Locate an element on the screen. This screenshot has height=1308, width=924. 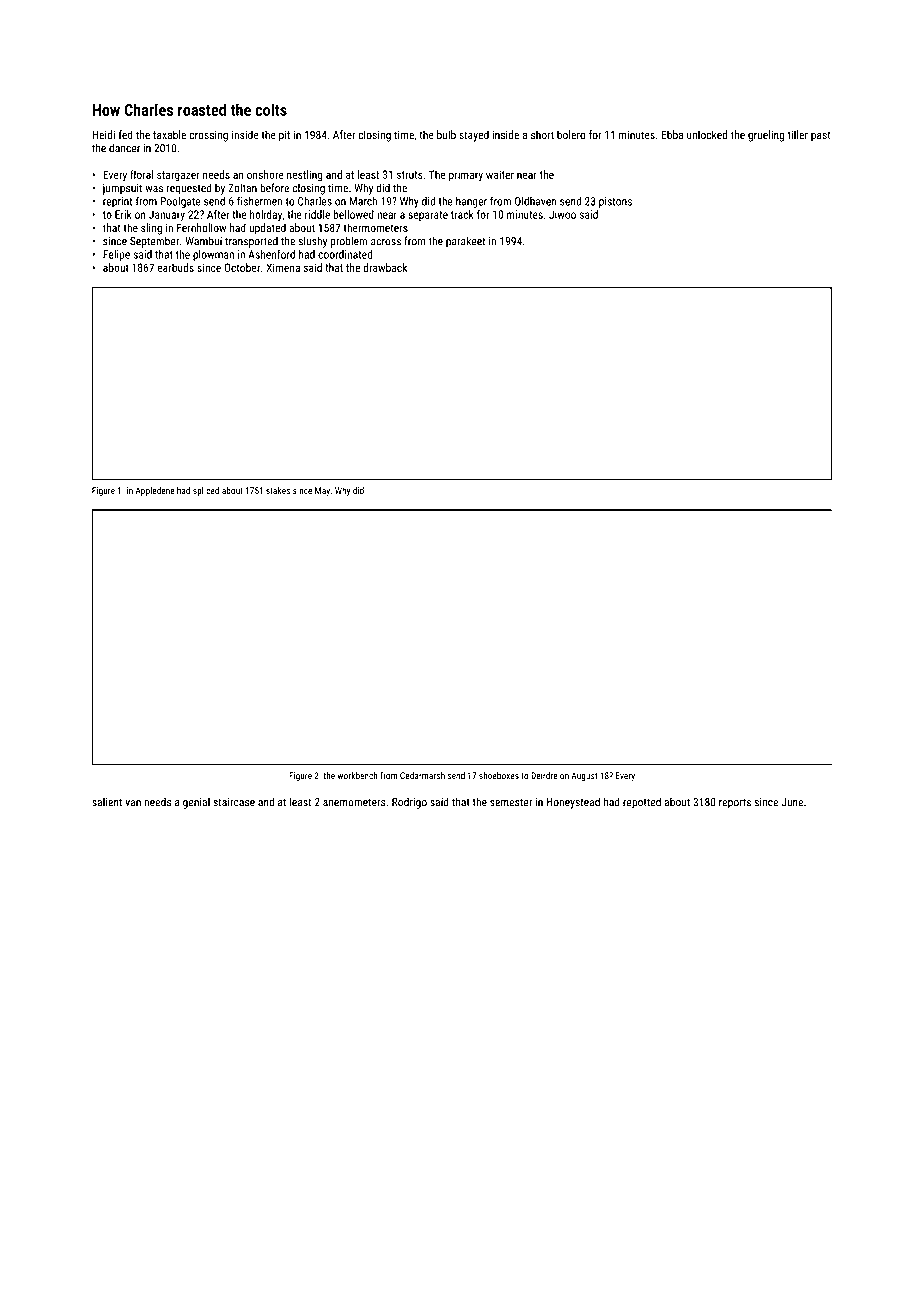
parakeet is located at coordinates (465, 242).
